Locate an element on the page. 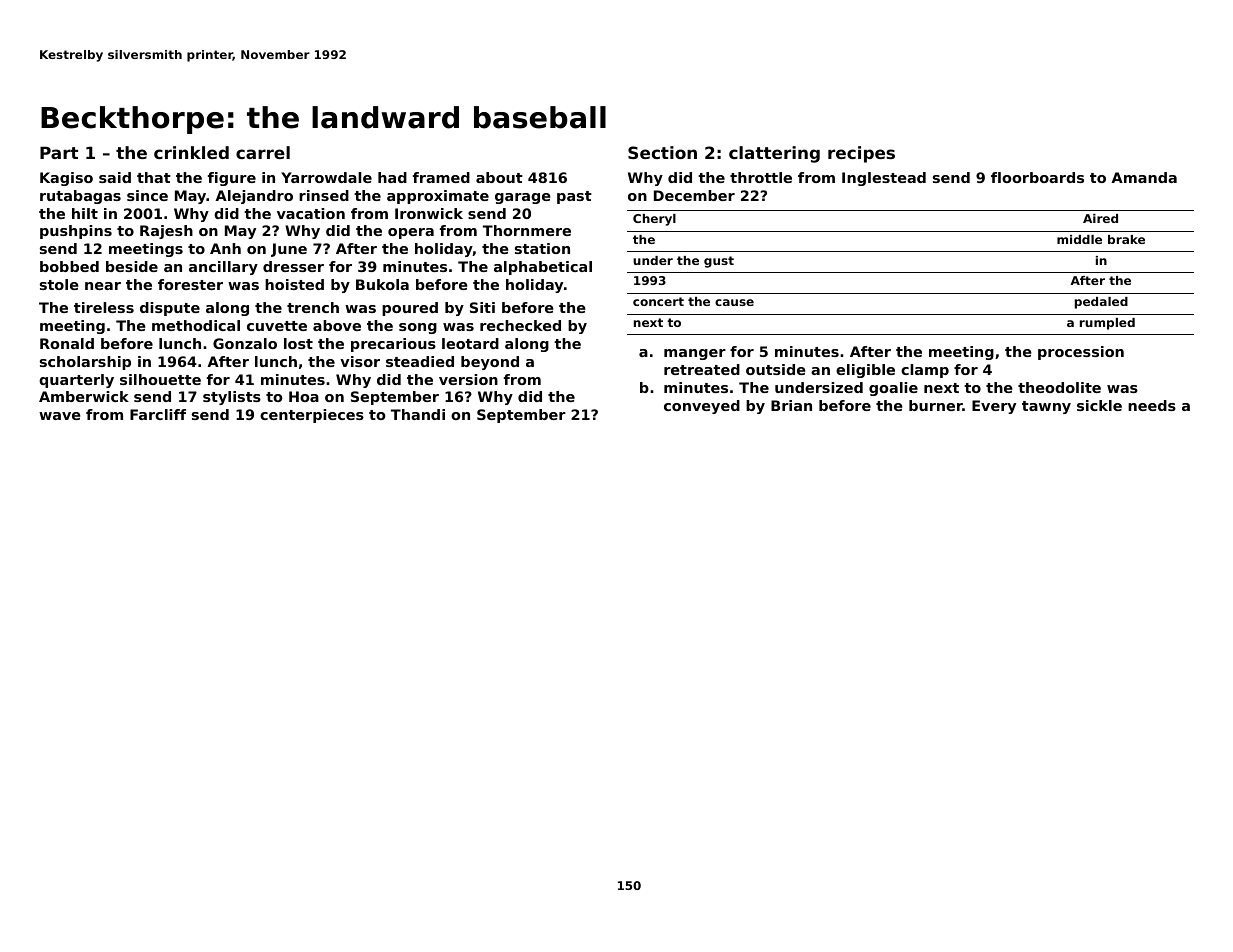 This image has height=952, width=1233. near is located at coordinates (103, 286).
